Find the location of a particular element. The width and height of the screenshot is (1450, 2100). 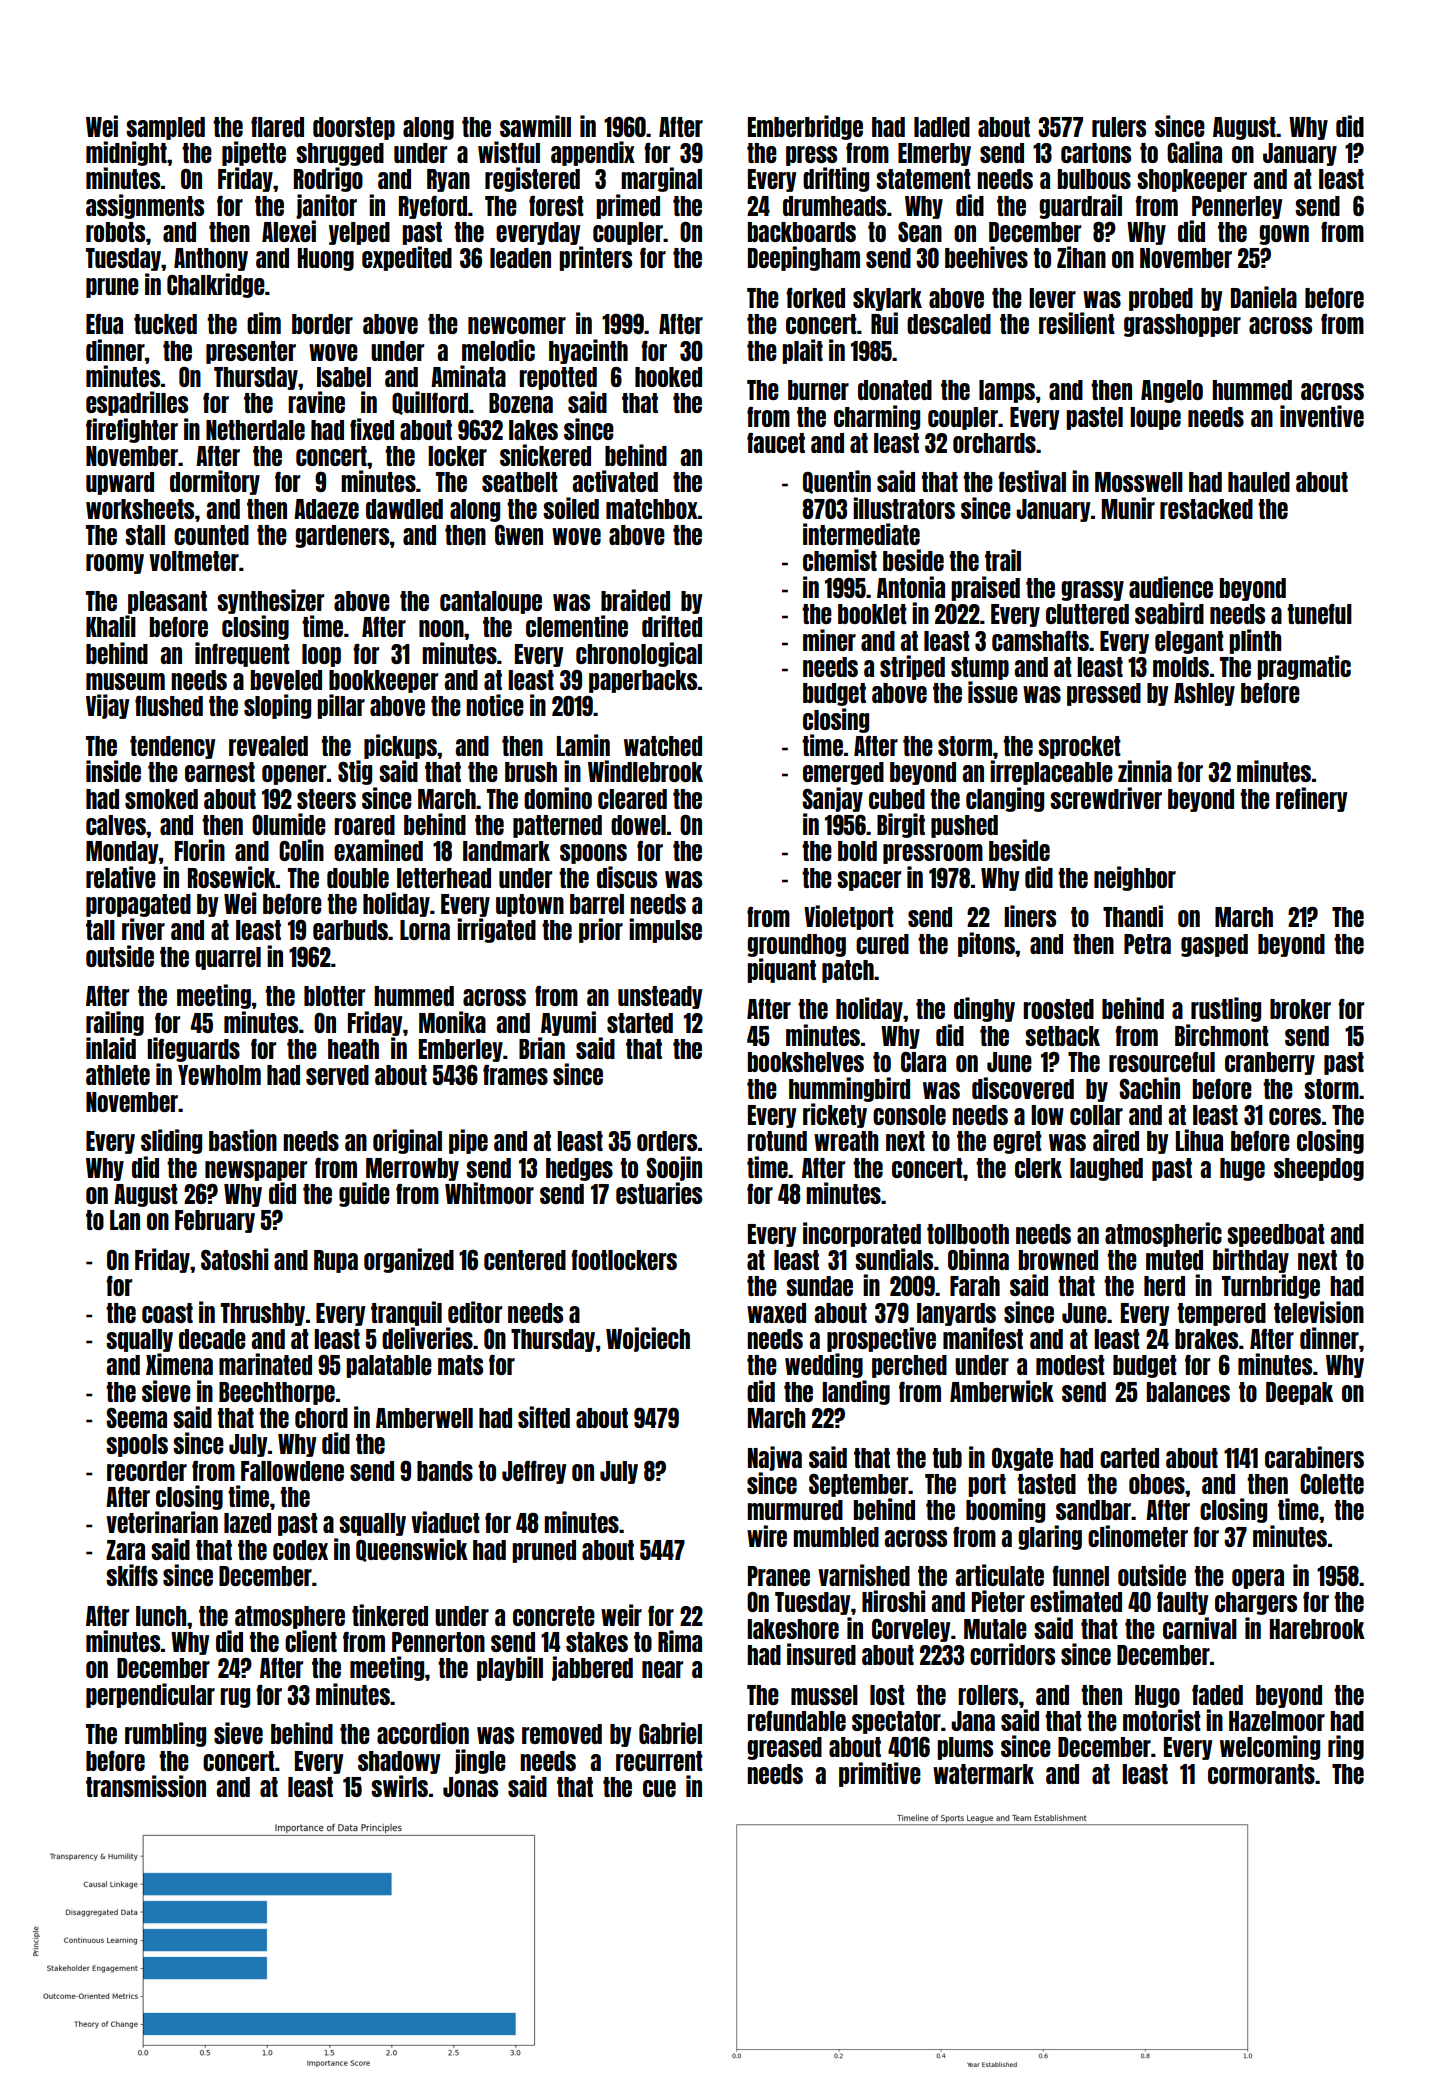

Jonas is located at coordinates (470, 1787).
